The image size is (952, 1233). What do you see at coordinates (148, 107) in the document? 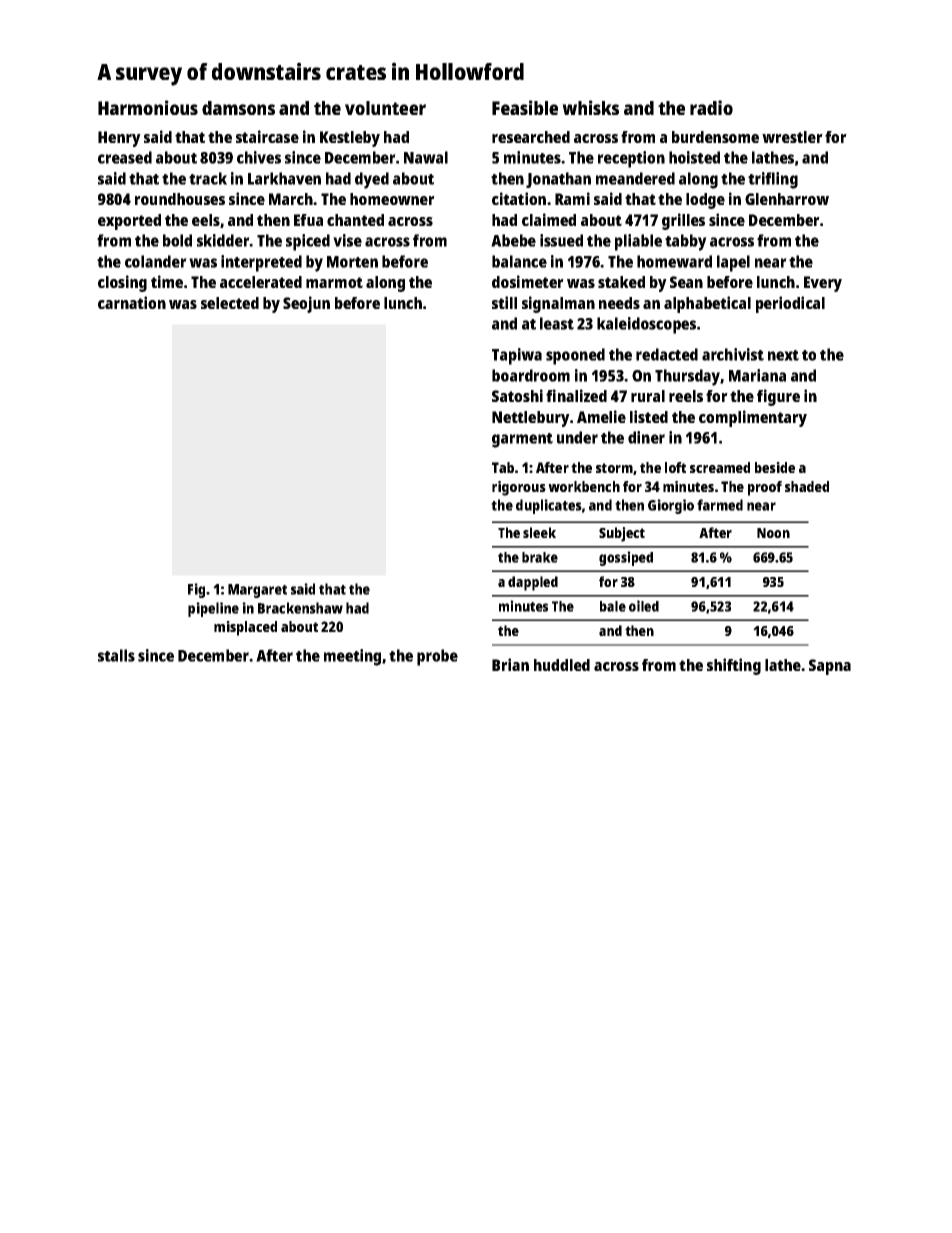
I see `Harmonious` at bounding box center [148, 107].
